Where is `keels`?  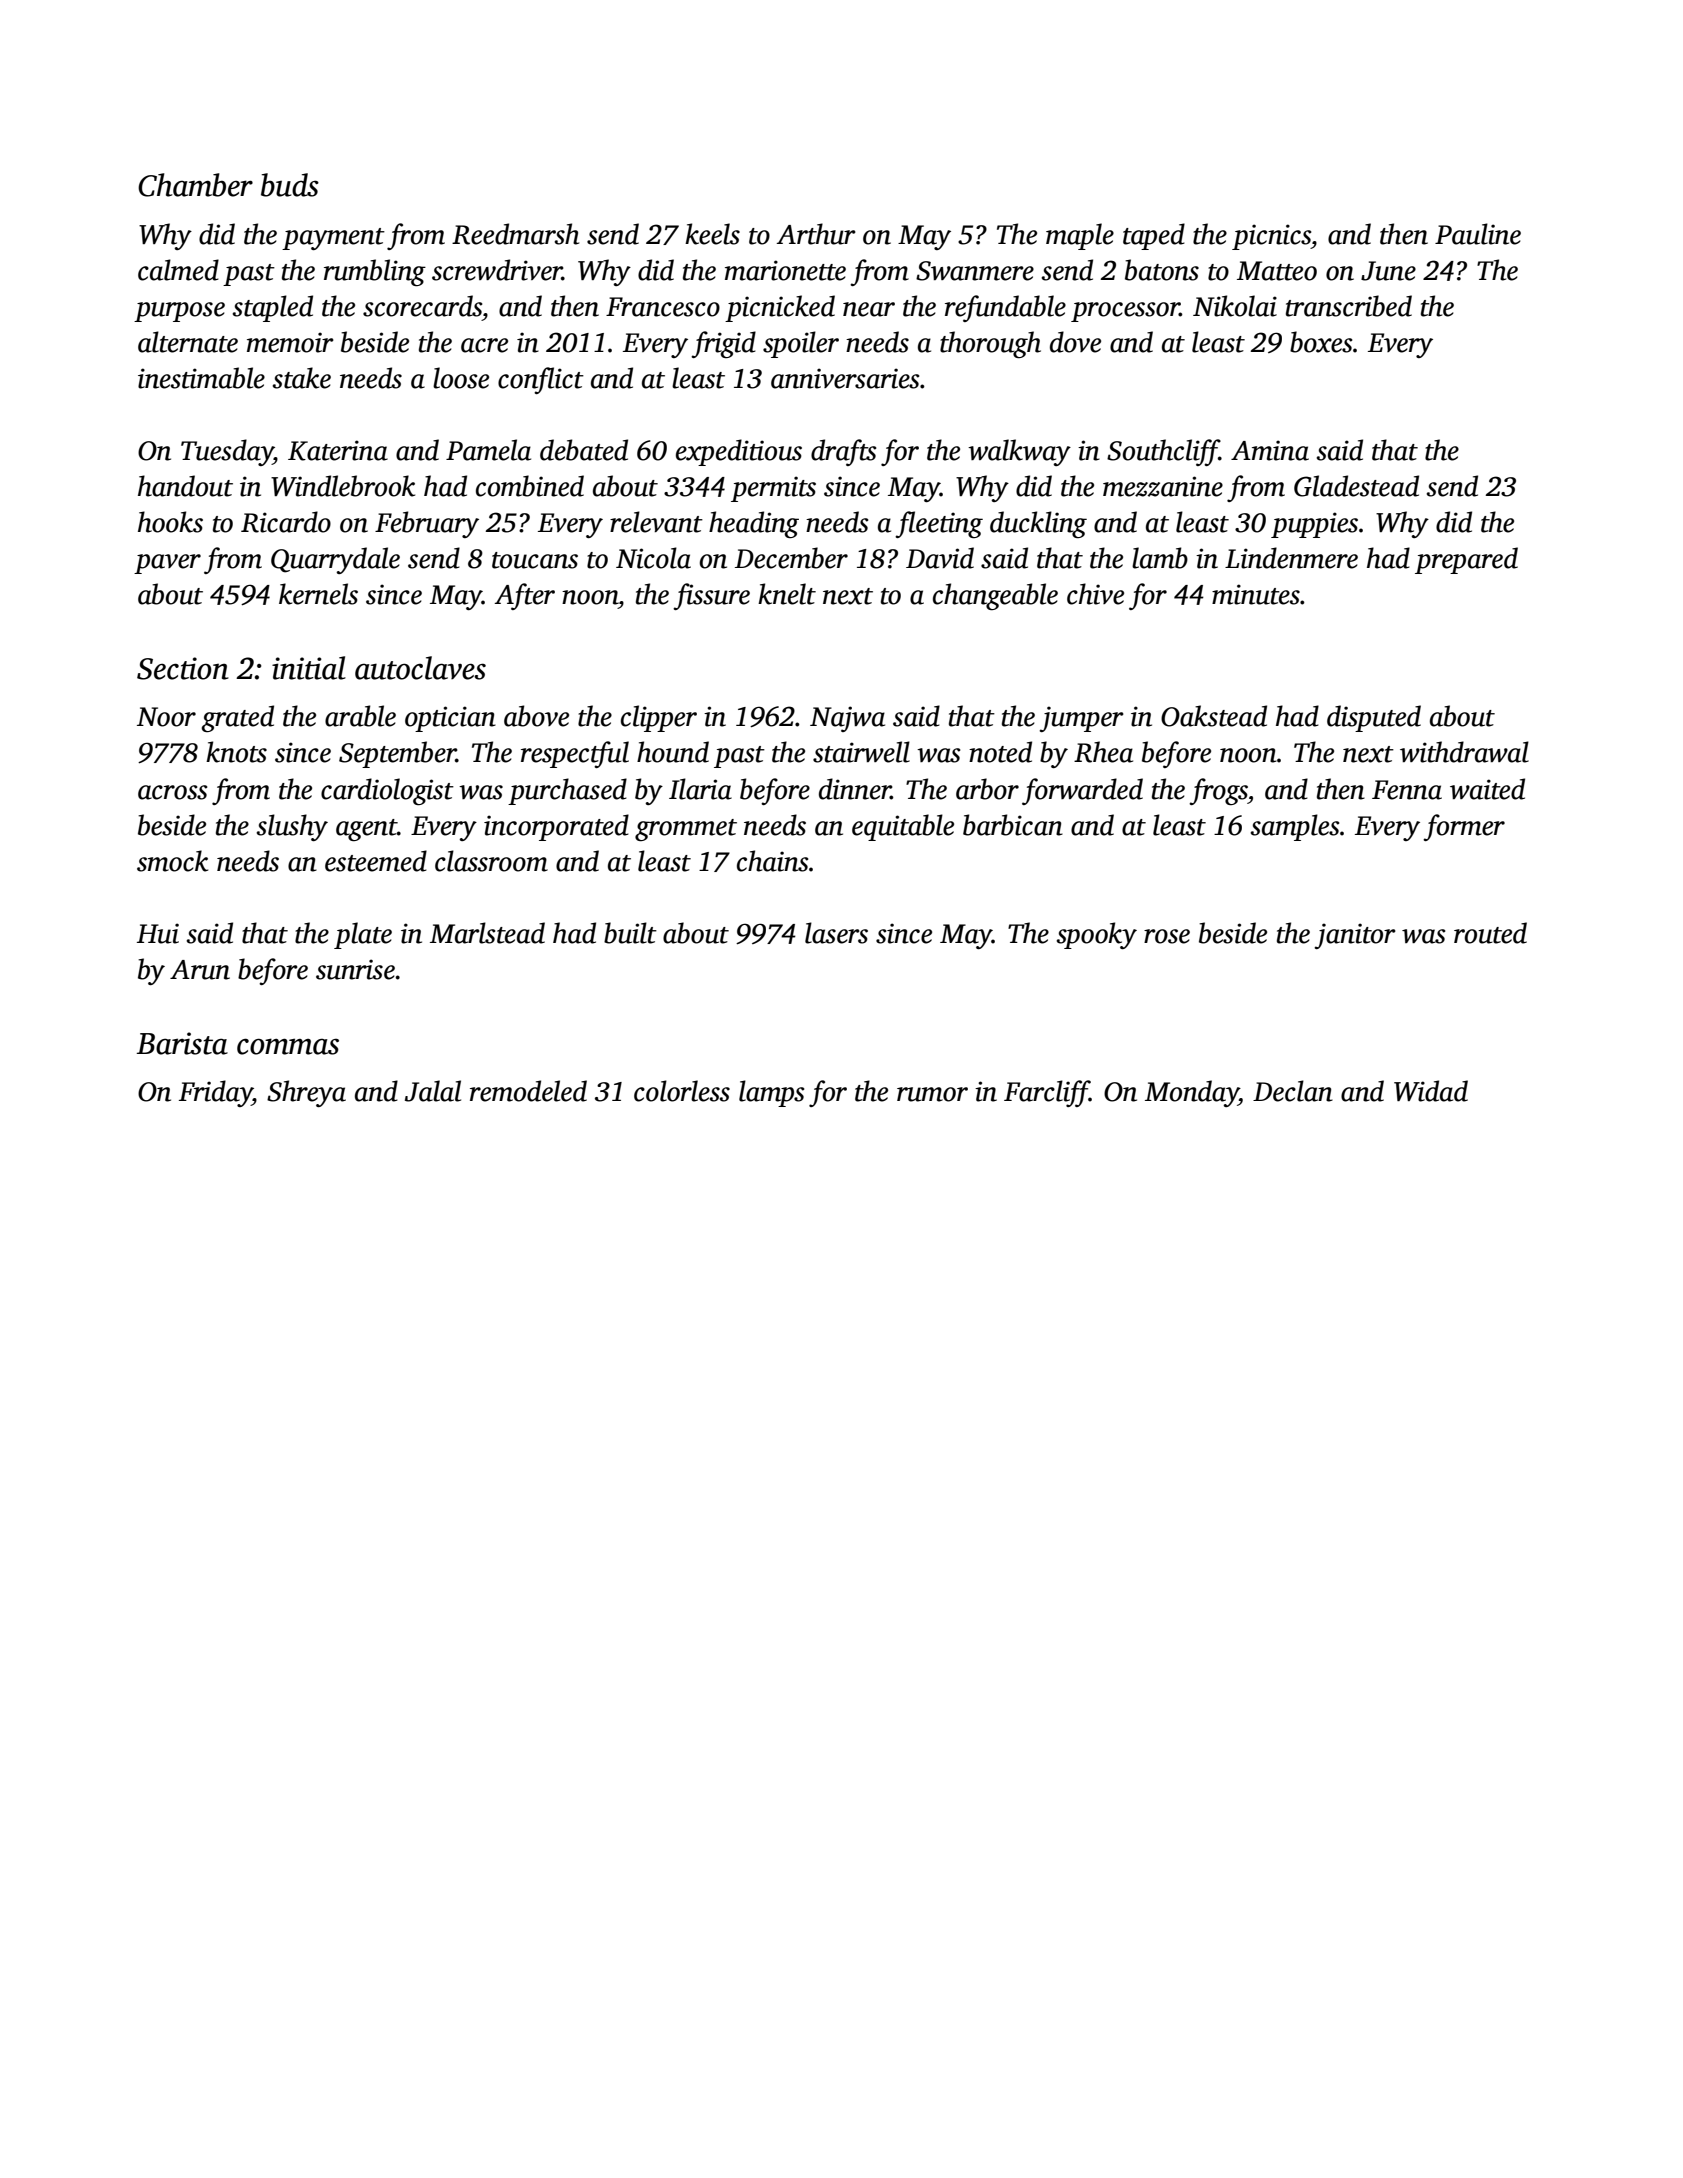
keels is located at coordinates (712, 234).
